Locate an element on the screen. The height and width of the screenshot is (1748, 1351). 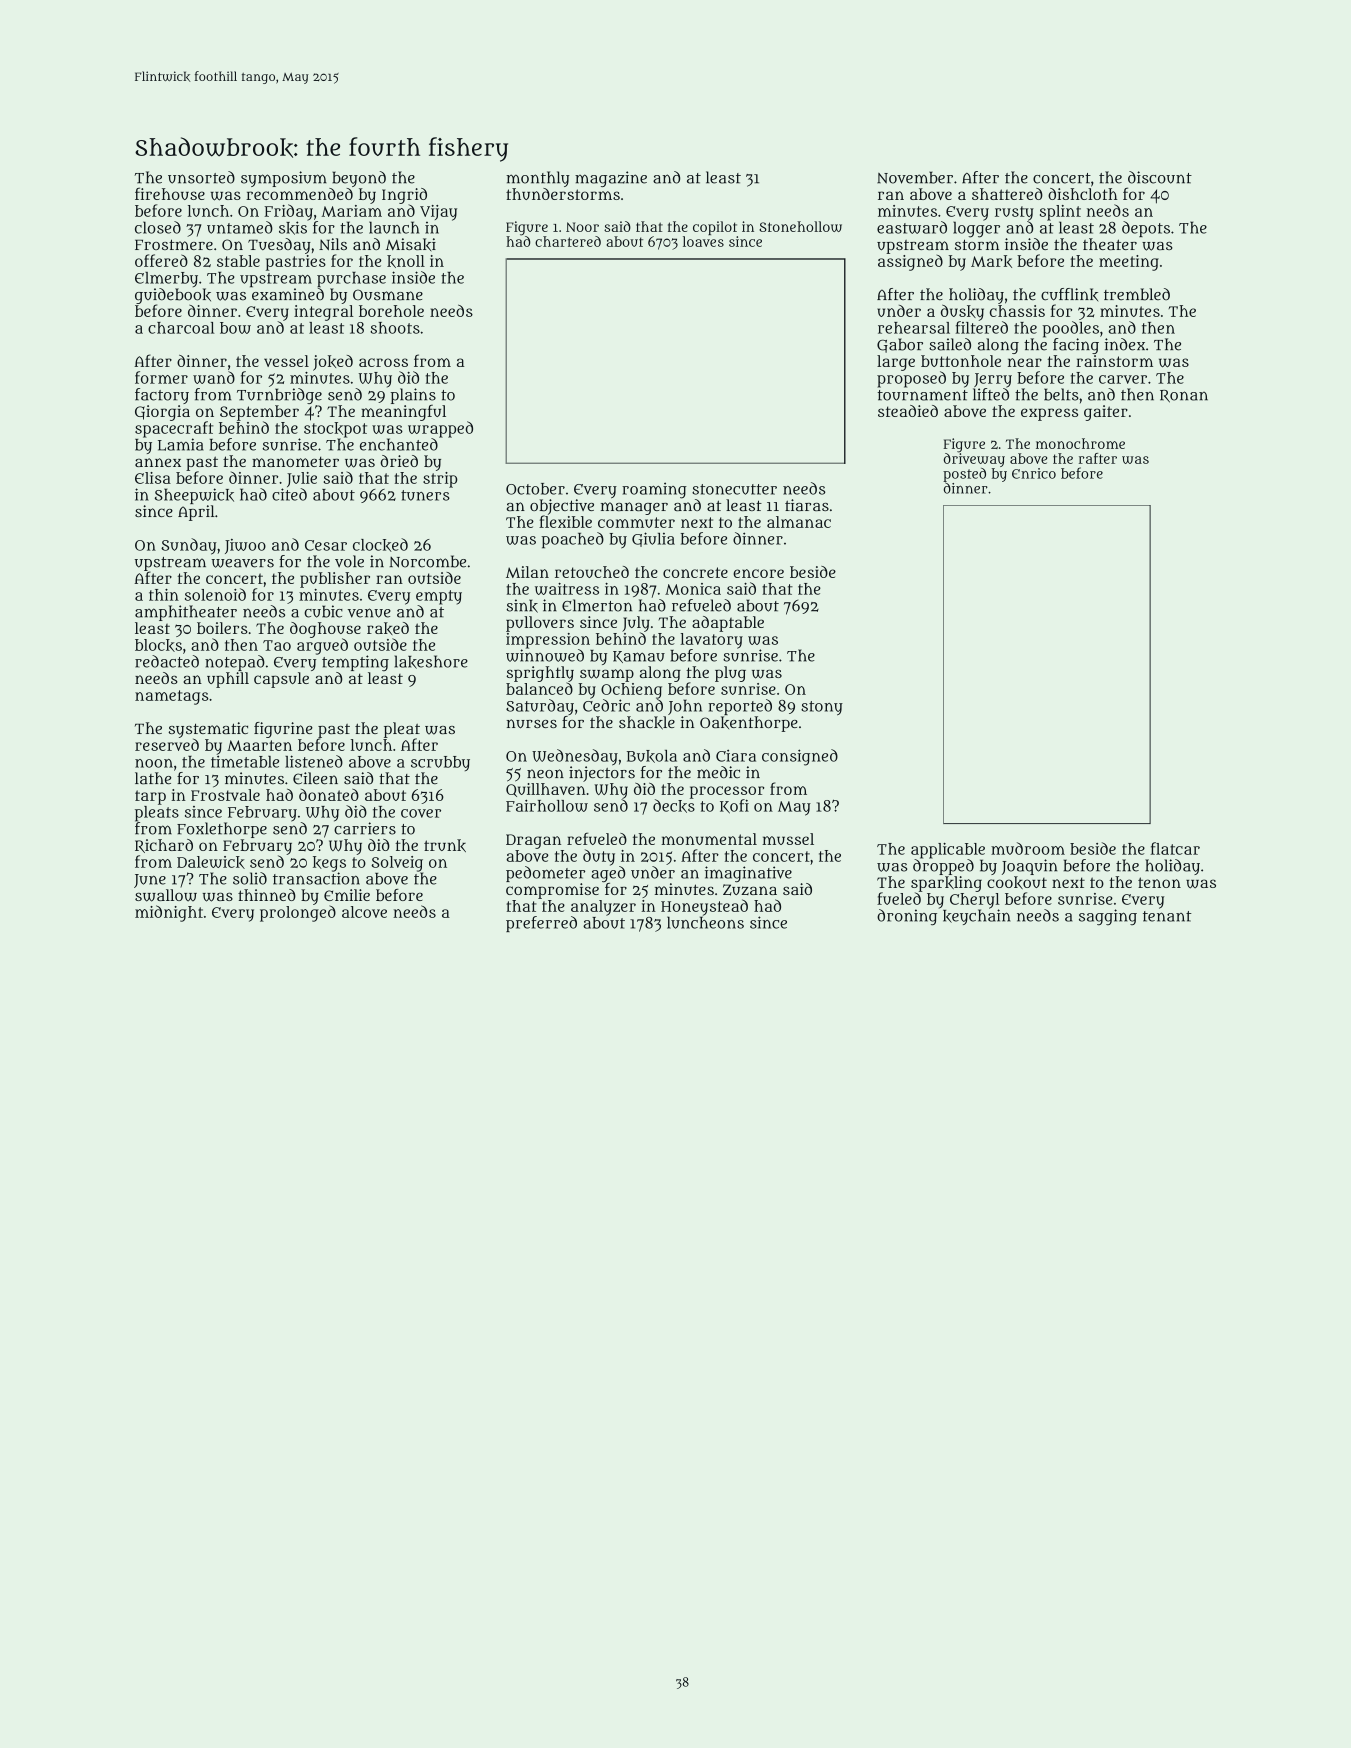
chartered is located at coordinates (568, 241).
